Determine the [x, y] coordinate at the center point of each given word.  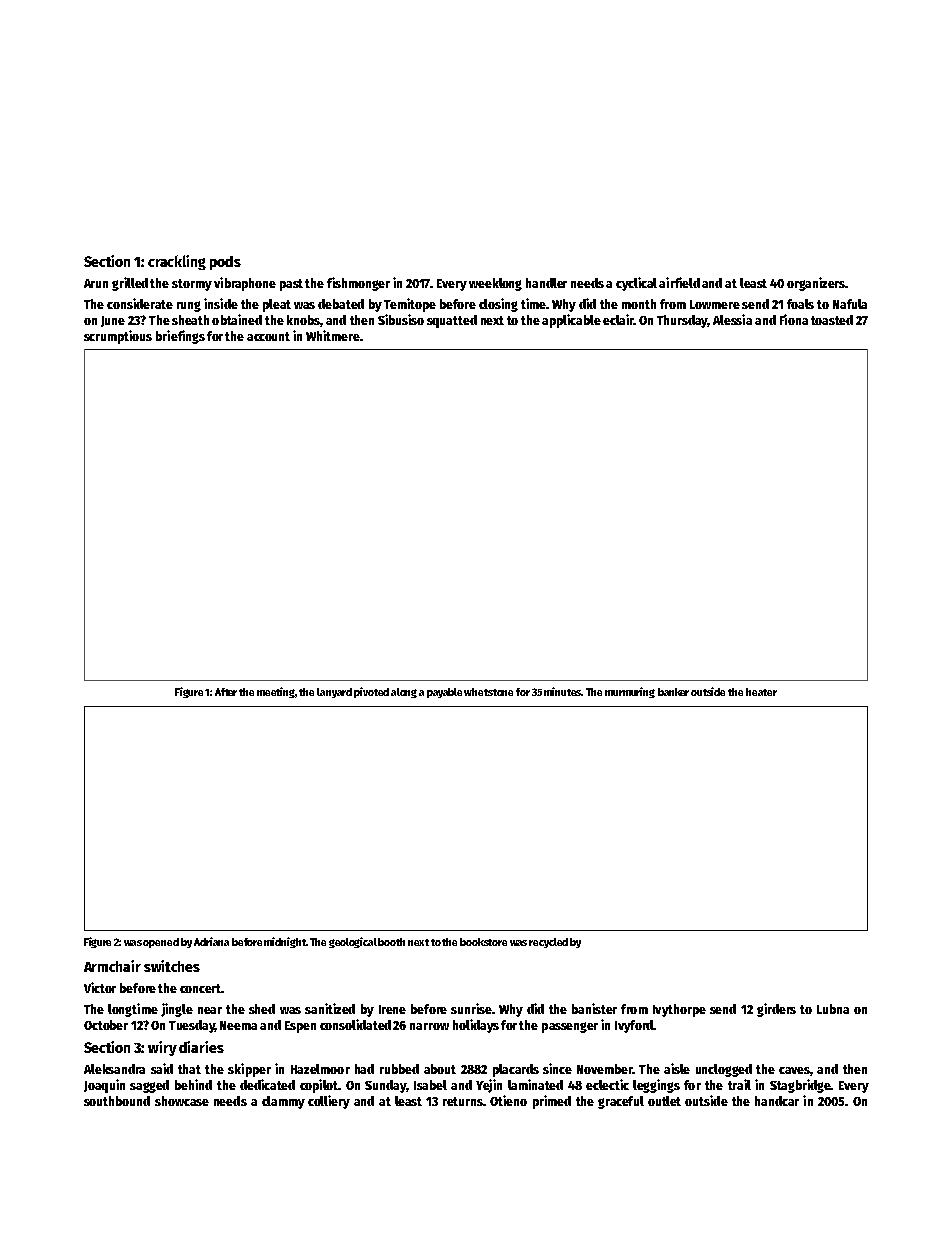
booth [391, 942]
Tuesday [192, 1026]
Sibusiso [401, 319]
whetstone [488, 692]
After [226, 692]
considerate [140, 303]
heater [761, 692]
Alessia [732, 319]
